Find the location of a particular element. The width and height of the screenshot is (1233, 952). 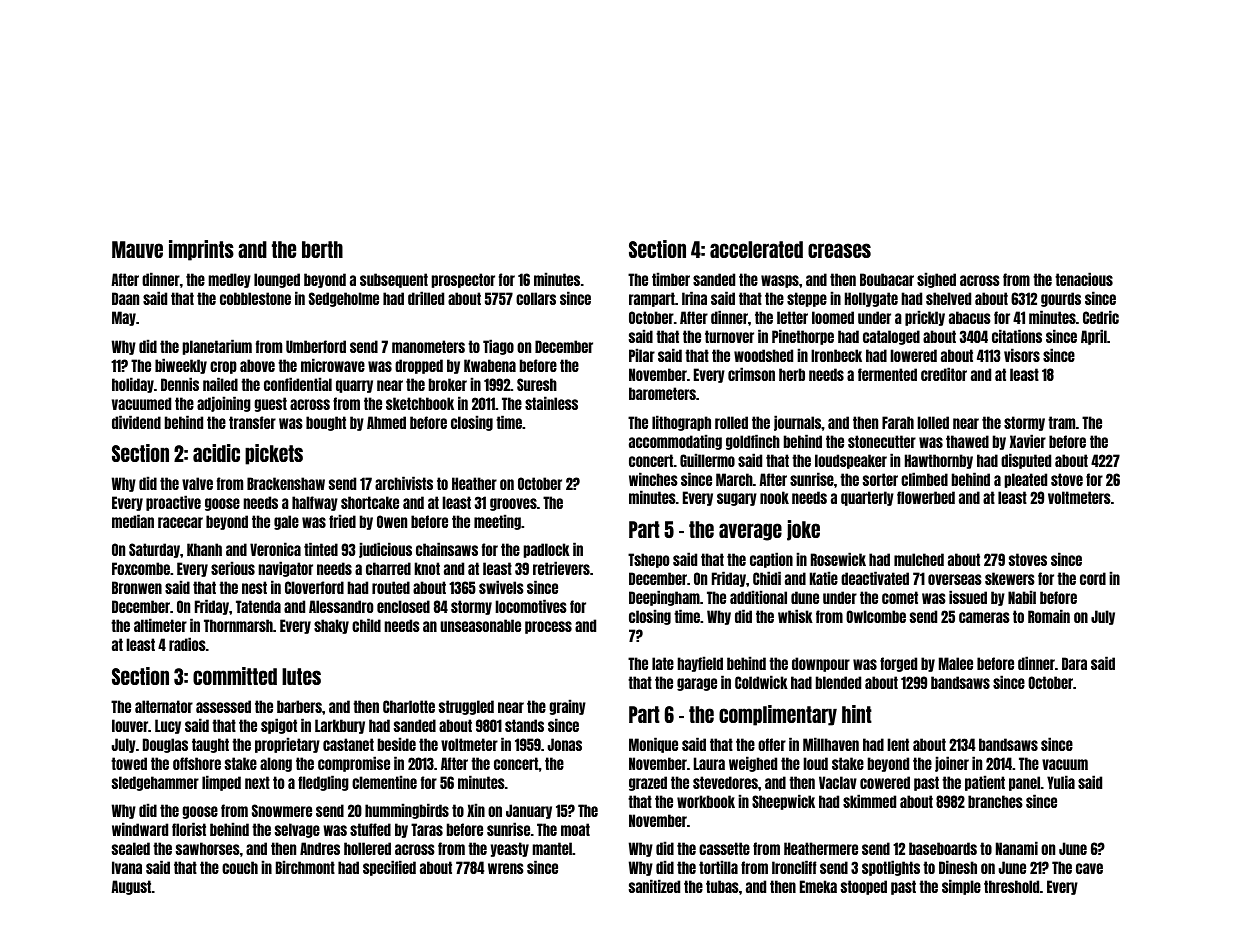

accelerated is located at coordinates (756, 249).
